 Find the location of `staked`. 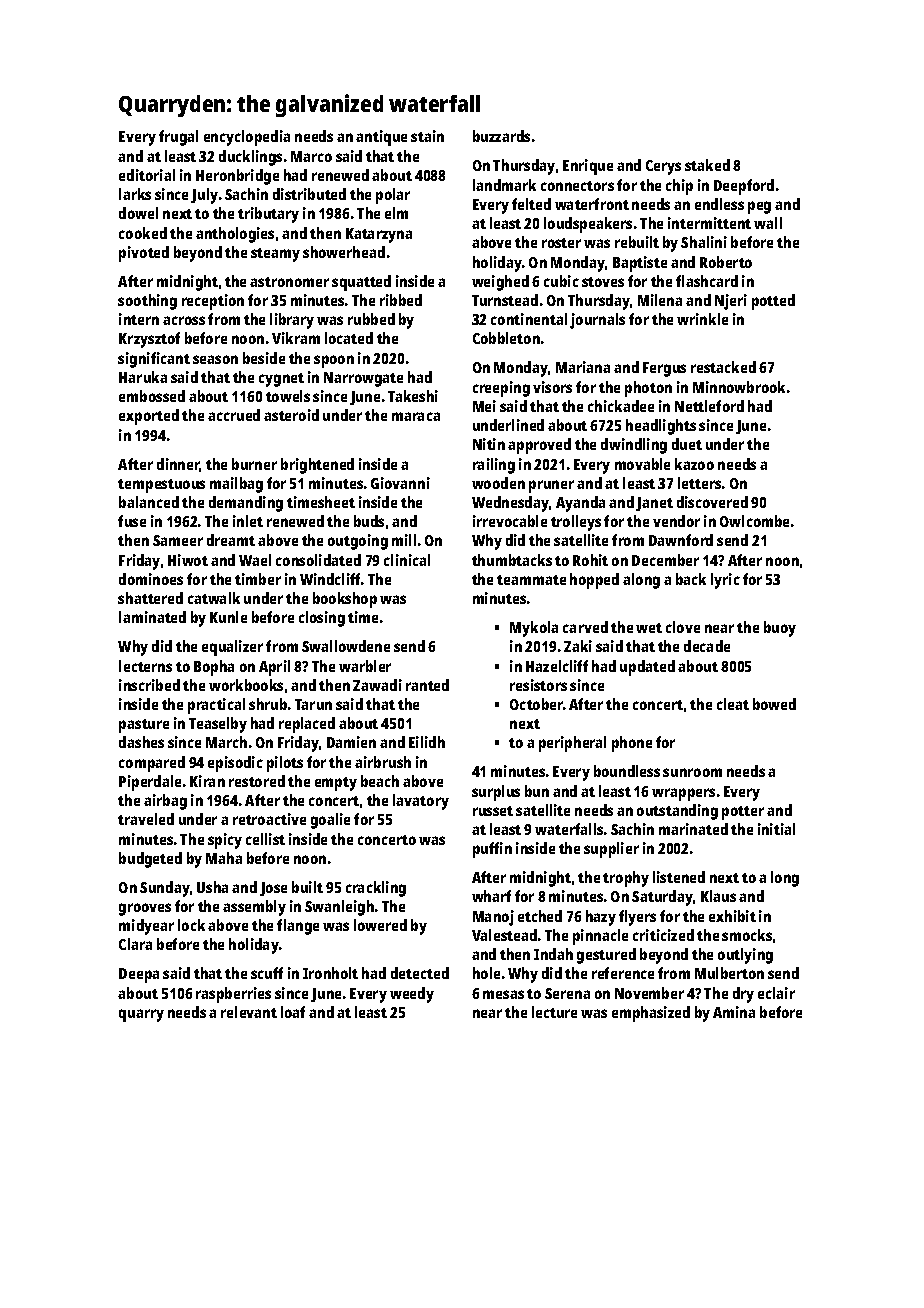

staked is located at coordinates (707, 165).
